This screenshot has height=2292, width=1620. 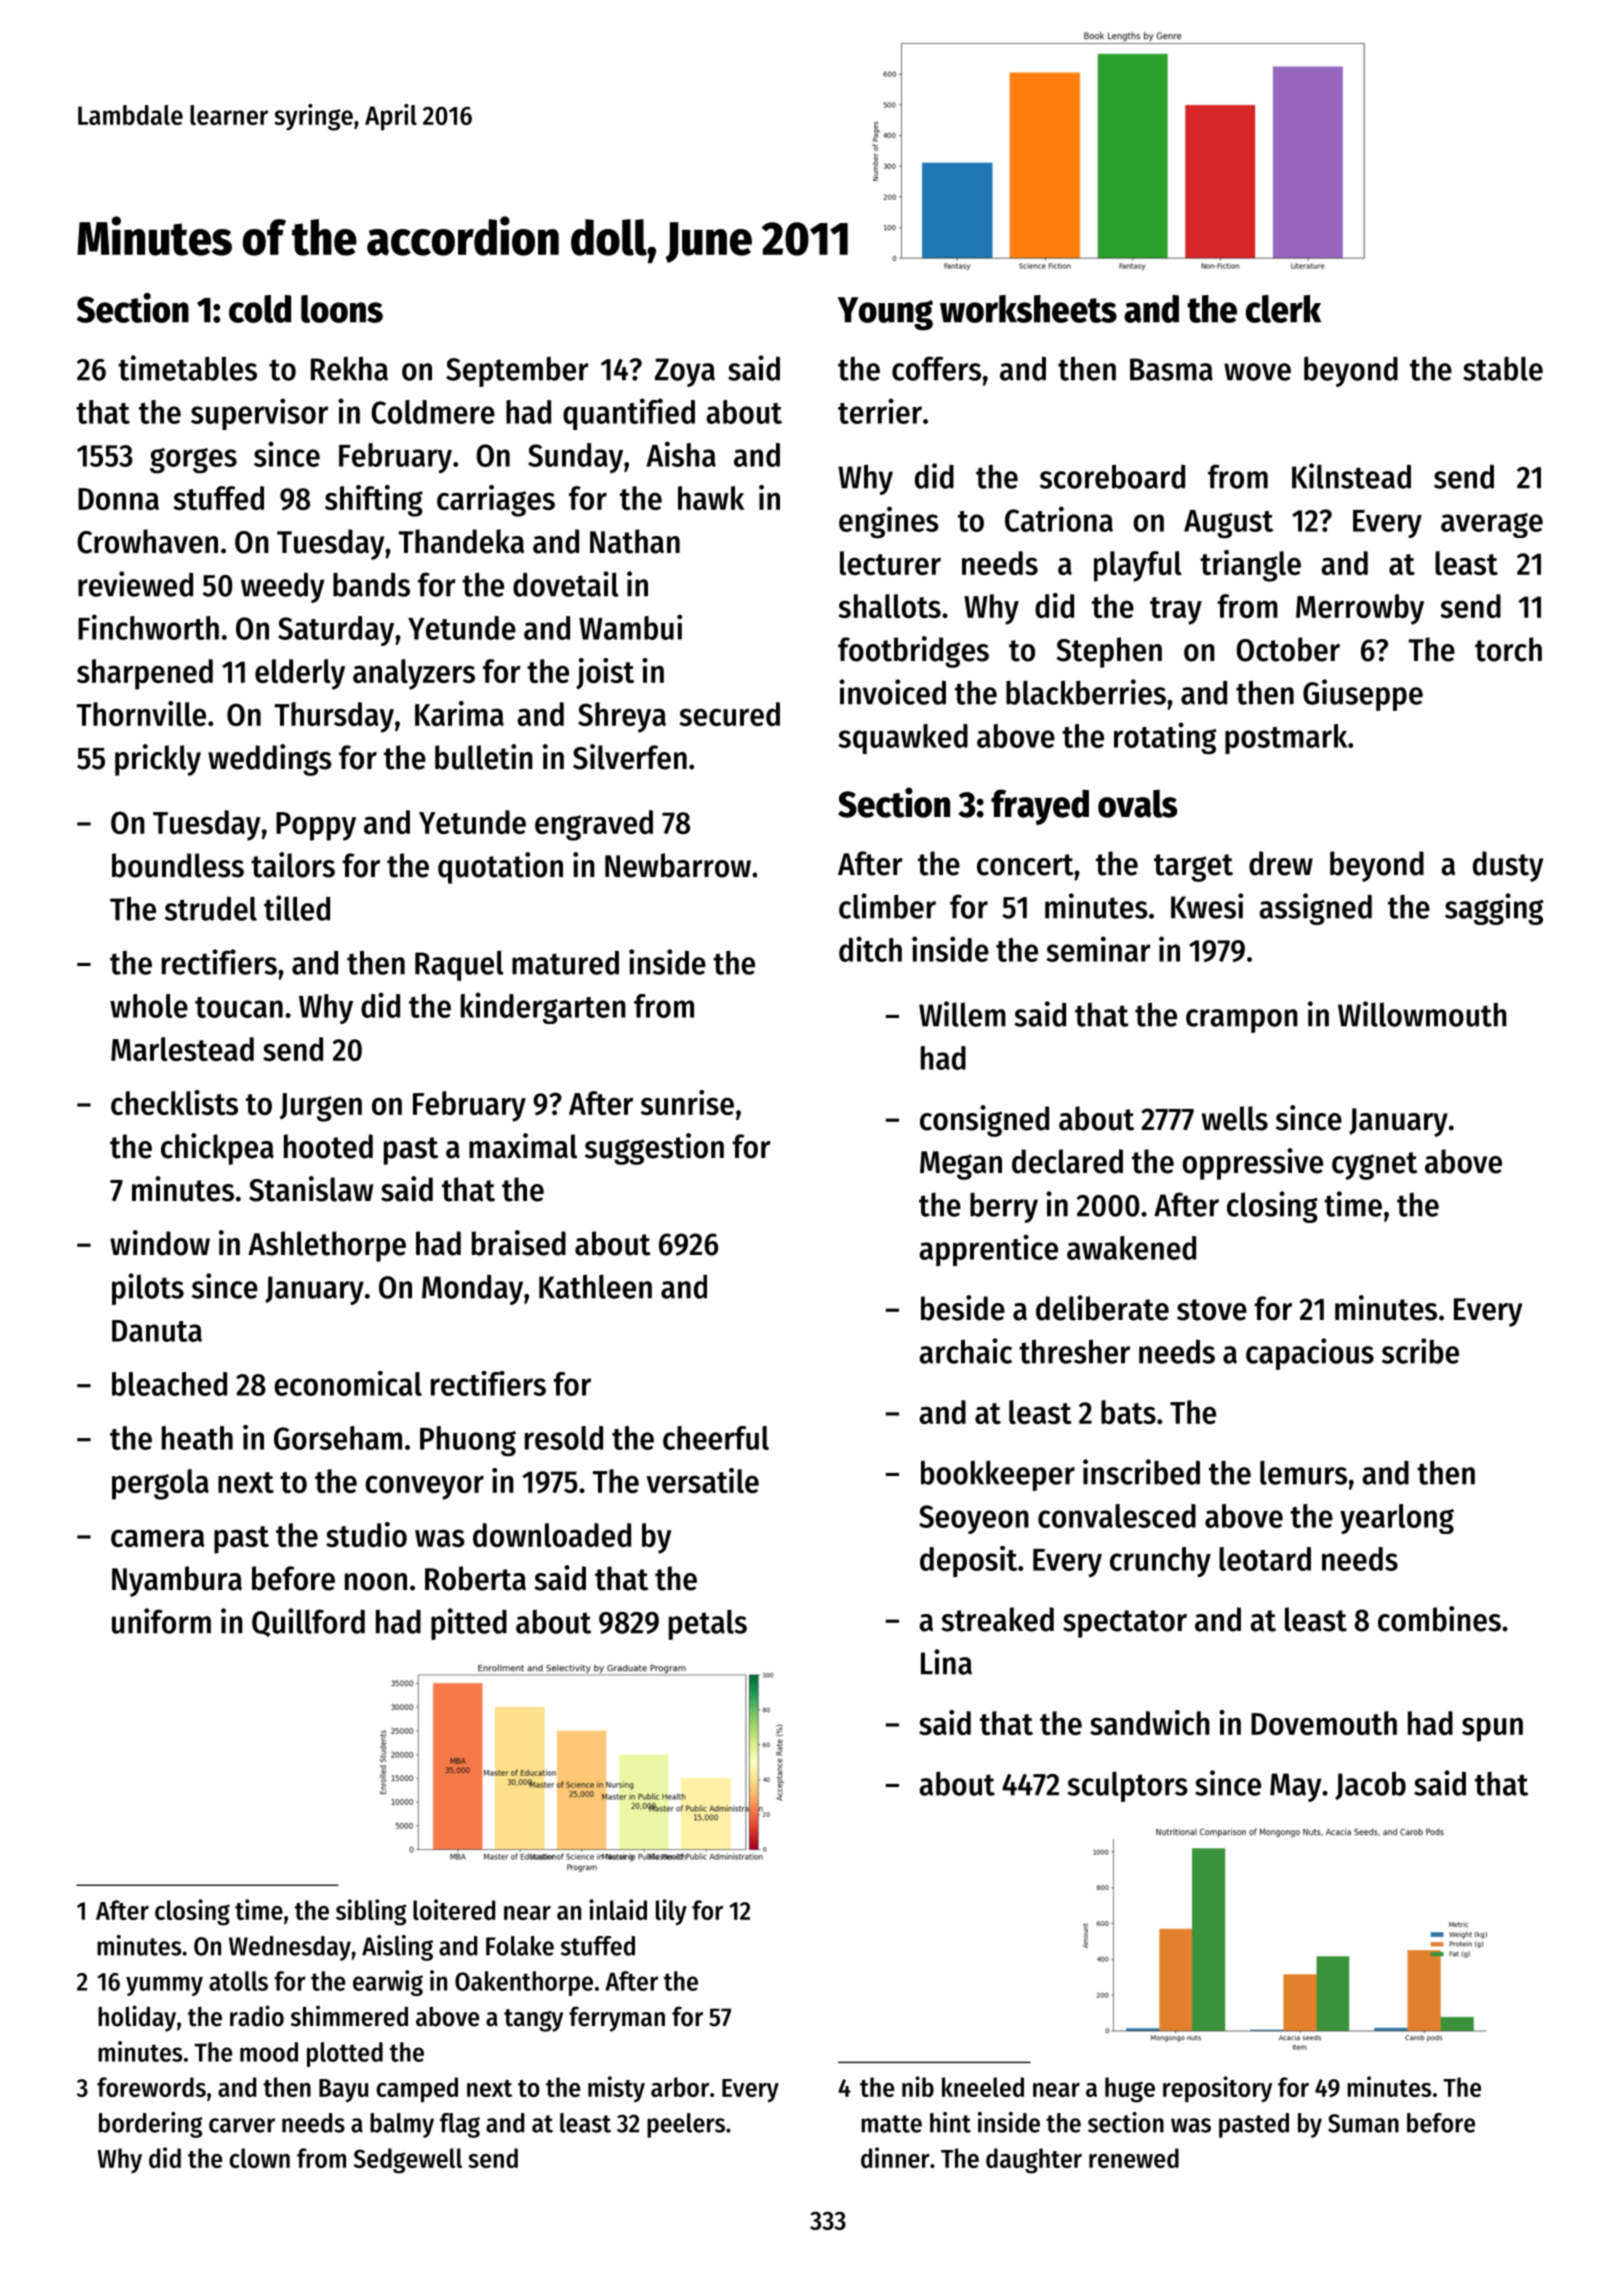 I want to click on gorges, so click(x=193, y=461).
